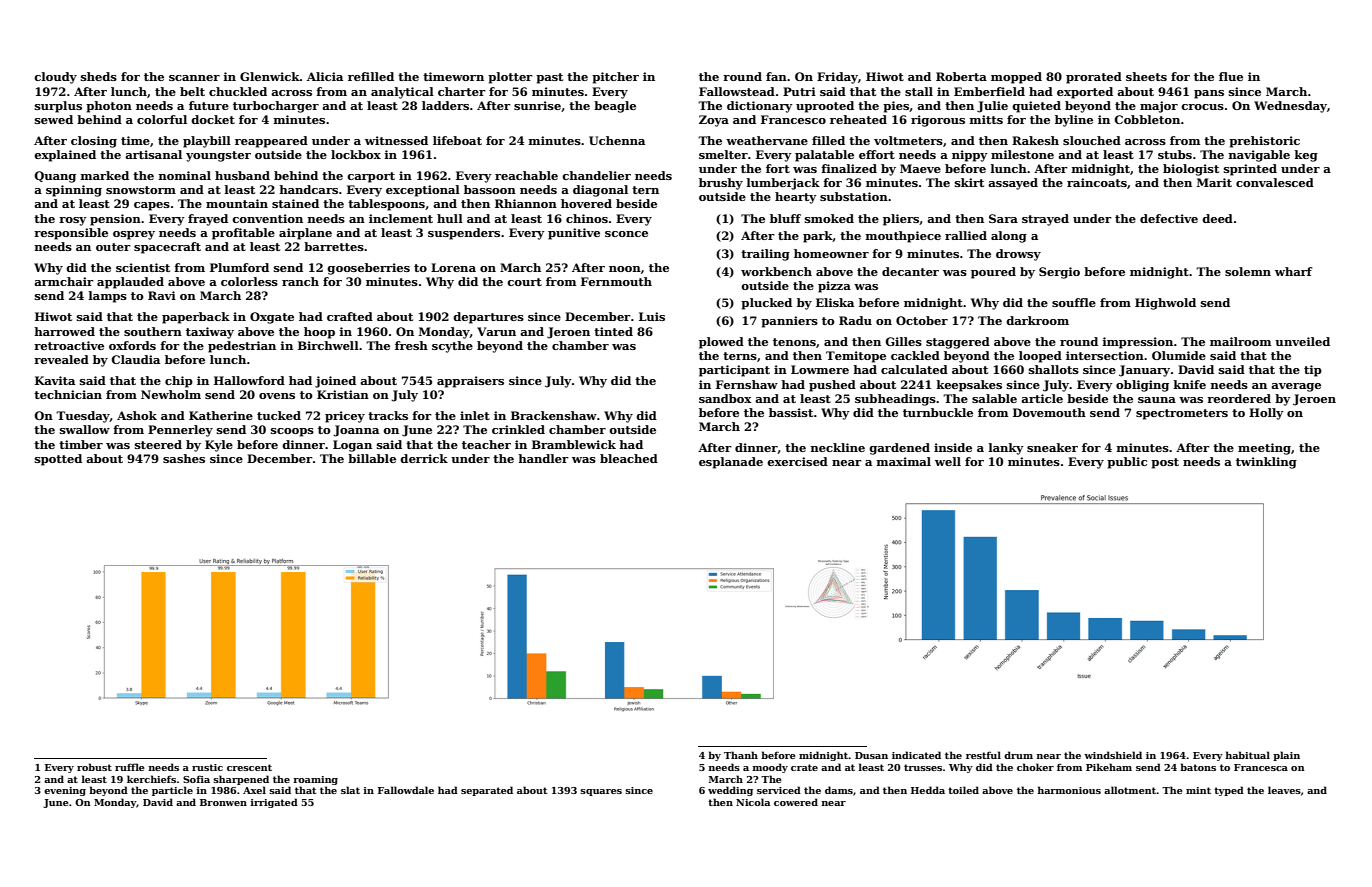 This image has width=1372, height=887. What do you see at coordinates (130, 767) in the image?
I see `ruffle` at bounding box center [130, 767].
